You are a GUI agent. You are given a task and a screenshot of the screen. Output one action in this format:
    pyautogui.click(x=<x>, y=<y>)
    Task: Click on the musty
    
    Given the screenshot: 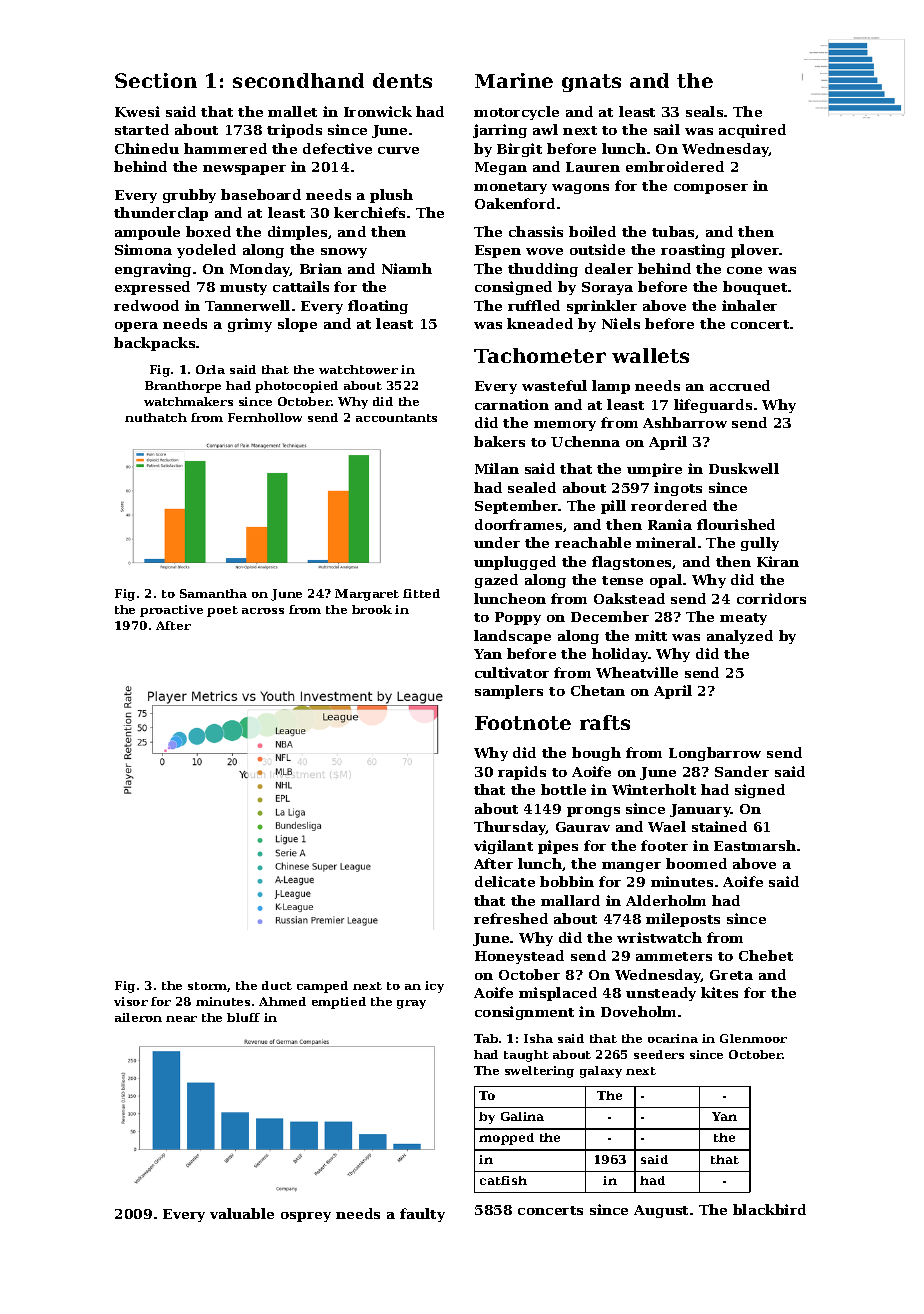 What is the action you would take?
    pyautogui.click(x=243, y=289)
